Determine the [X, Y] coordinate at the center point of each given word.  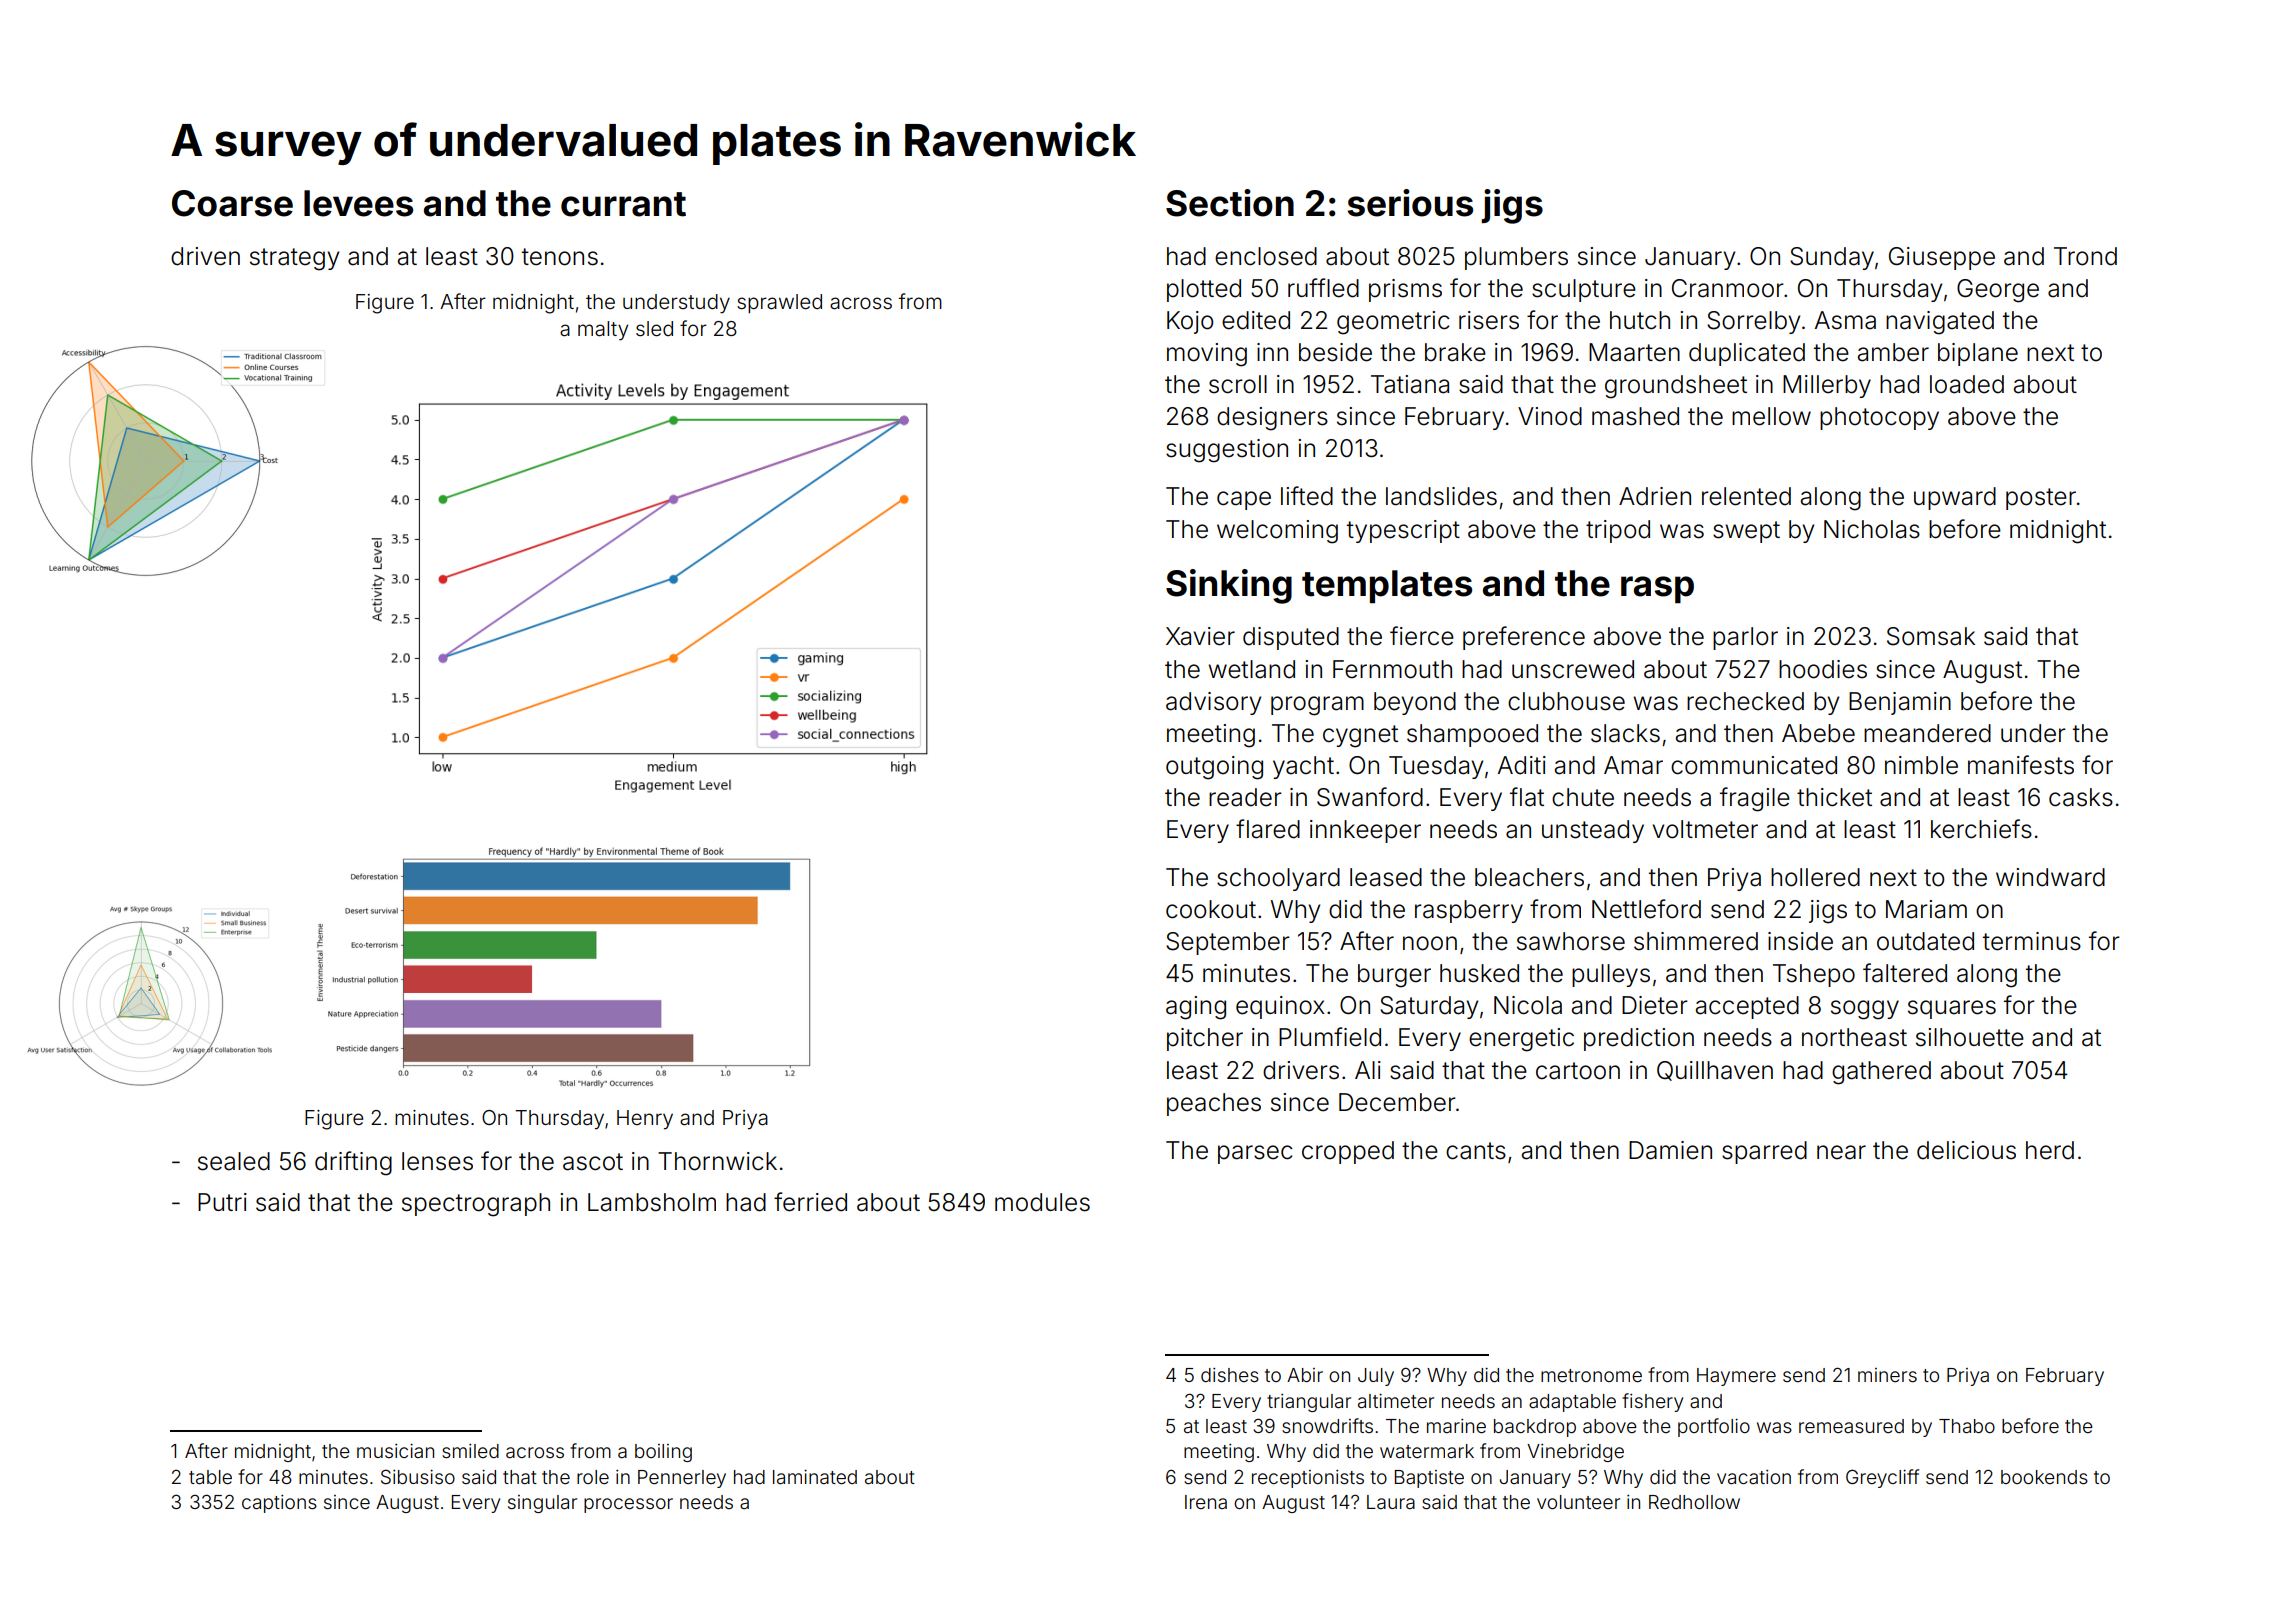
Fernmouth [1392, 669]
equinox [1280, 1007]
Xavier [1200, 636]
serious [1410, 203]
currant [623, 204]
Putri [222, 1202]
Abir [1305, 1375]
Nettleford [1646, 909]
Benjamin [1900, 703]
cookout [1211, 909]
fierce [1422, 636]
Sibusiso [418, 1476]
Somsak [1931, 636]
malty [603, 331]
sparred [1764, 1152]
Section [1230, 203]
